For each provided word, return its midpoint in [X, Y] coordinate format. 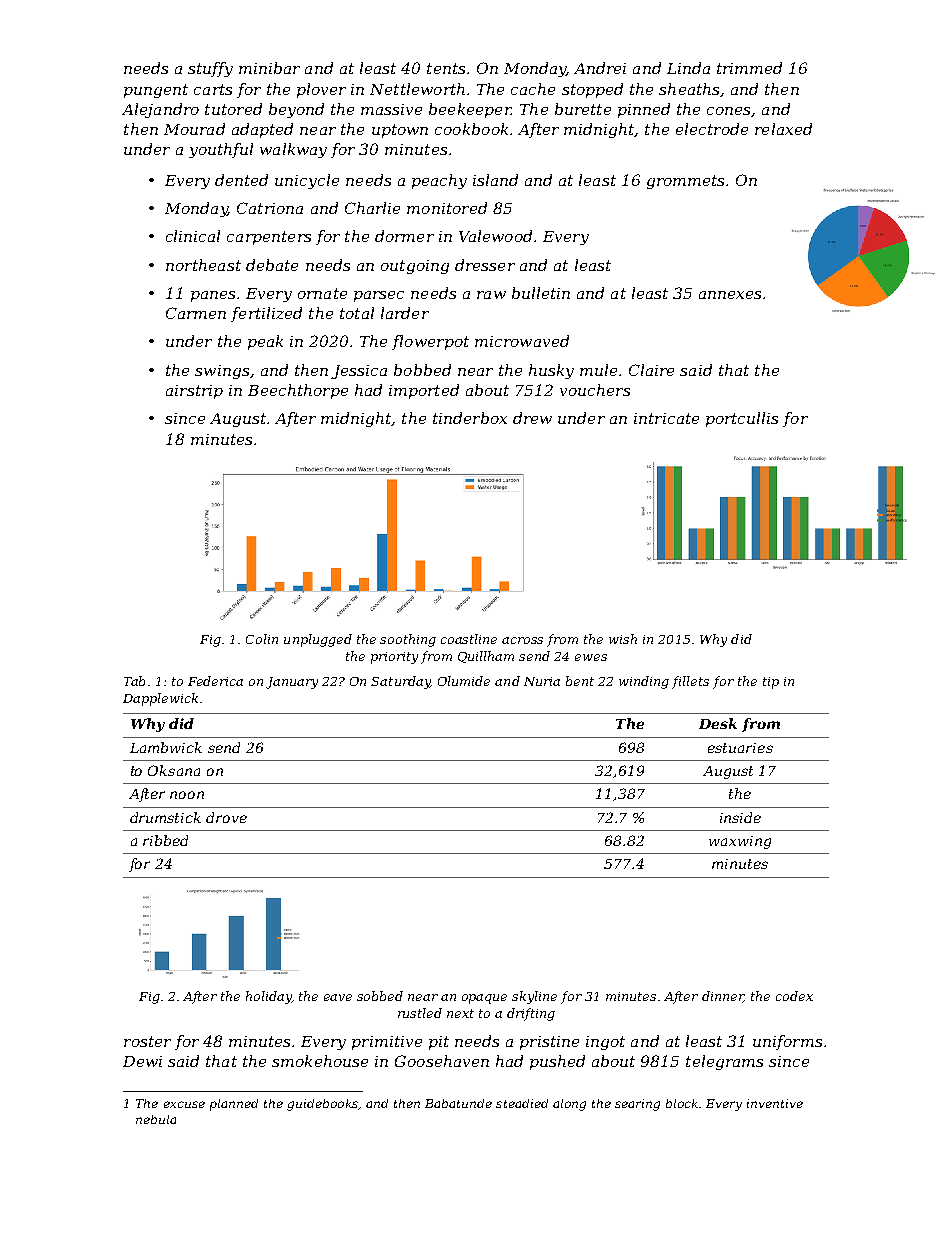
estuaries [740, 748]
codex [794, 996]
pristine [549, 1043]
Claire [651, 370]
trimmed [749, 68]
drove [226, 817]
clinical [193, 236]
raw [491, 295]
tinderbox [470, 418]
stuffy [210, 69]
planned [234, 1105]
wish [623, 639]
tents [446, 68]
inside [740, 817]
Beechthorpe [298, 391]
